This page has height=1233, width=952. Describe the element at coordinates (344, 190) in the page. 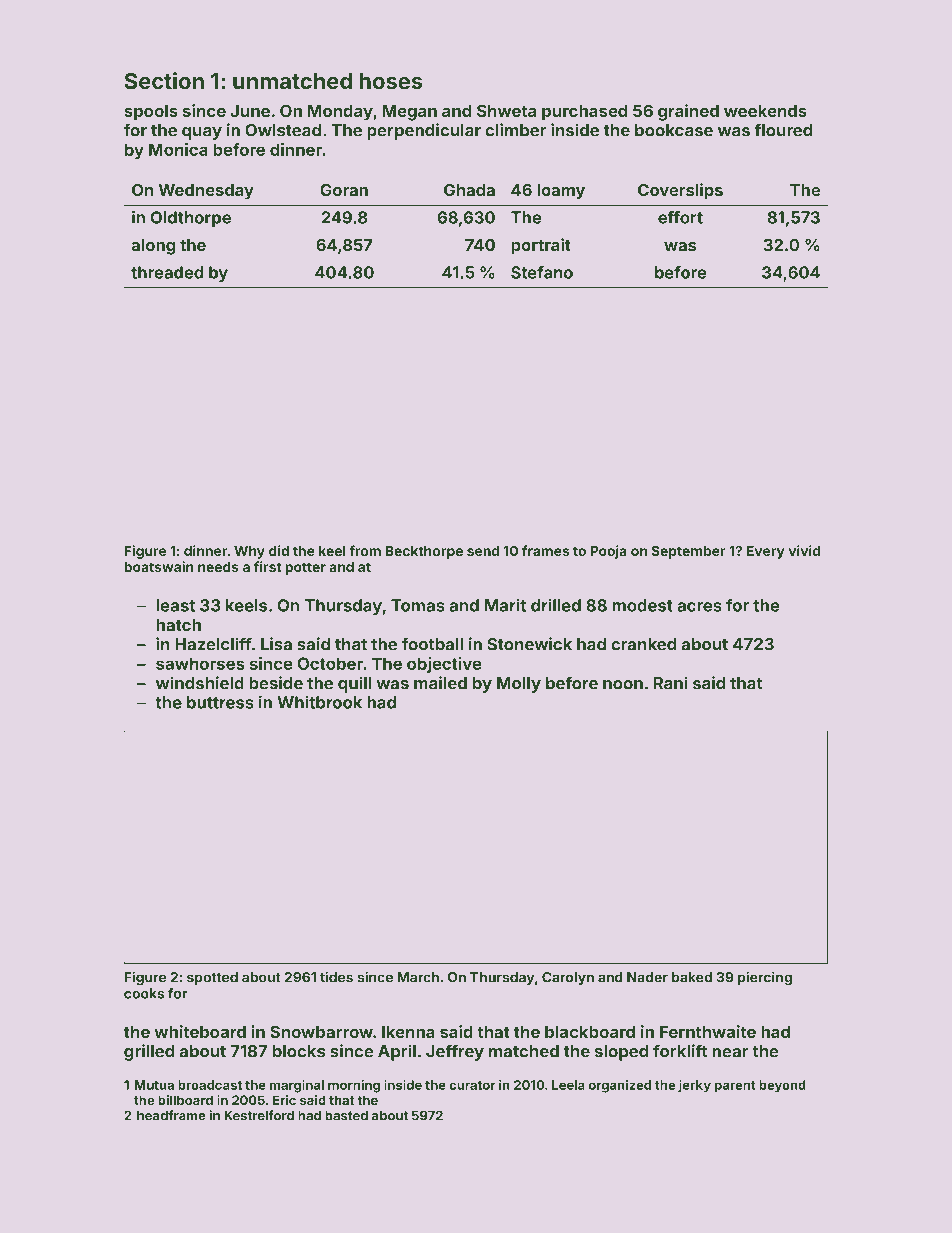

I see `Goran` at that location.
